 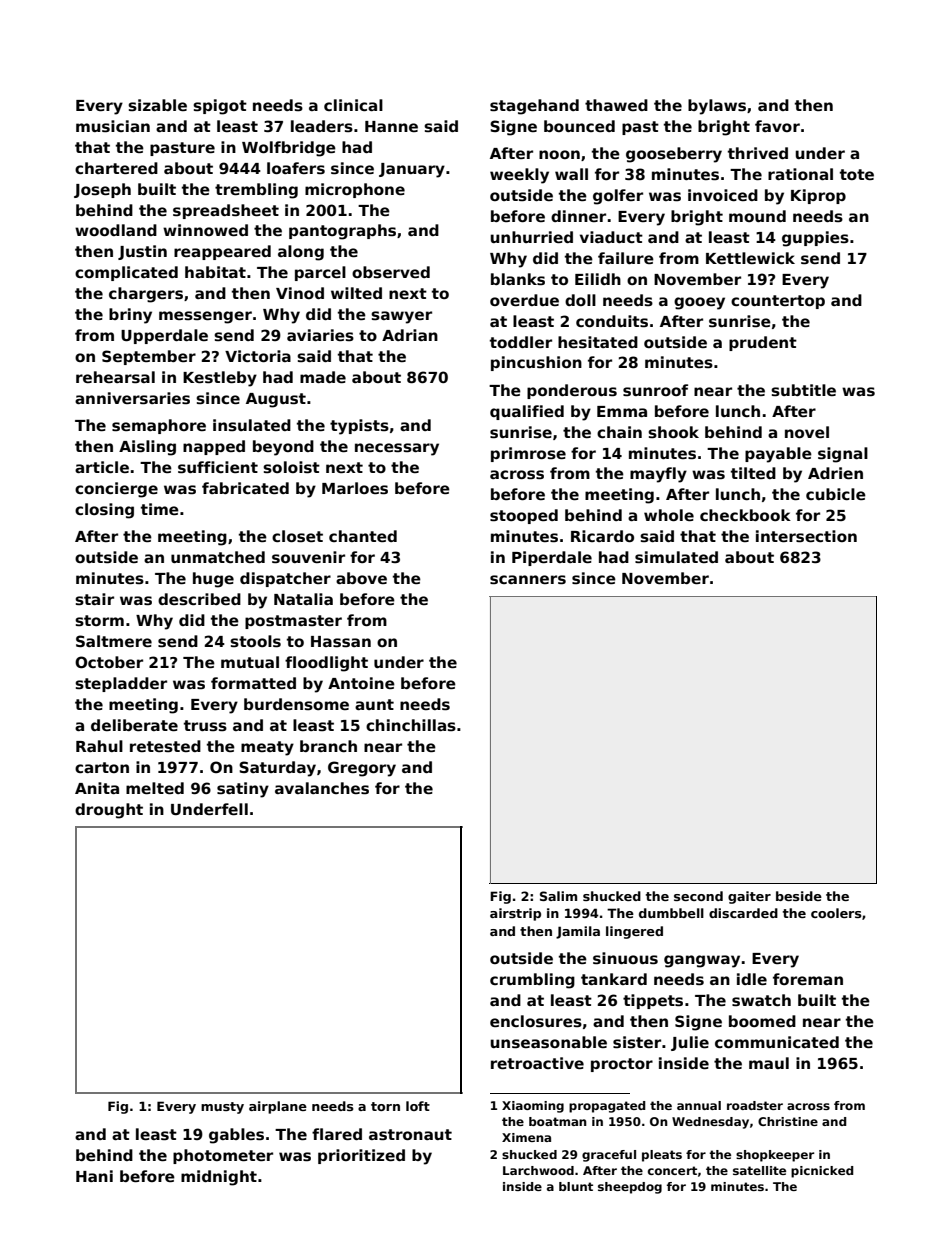 I want to click on picnicked, so click(x=822, y=1172).
